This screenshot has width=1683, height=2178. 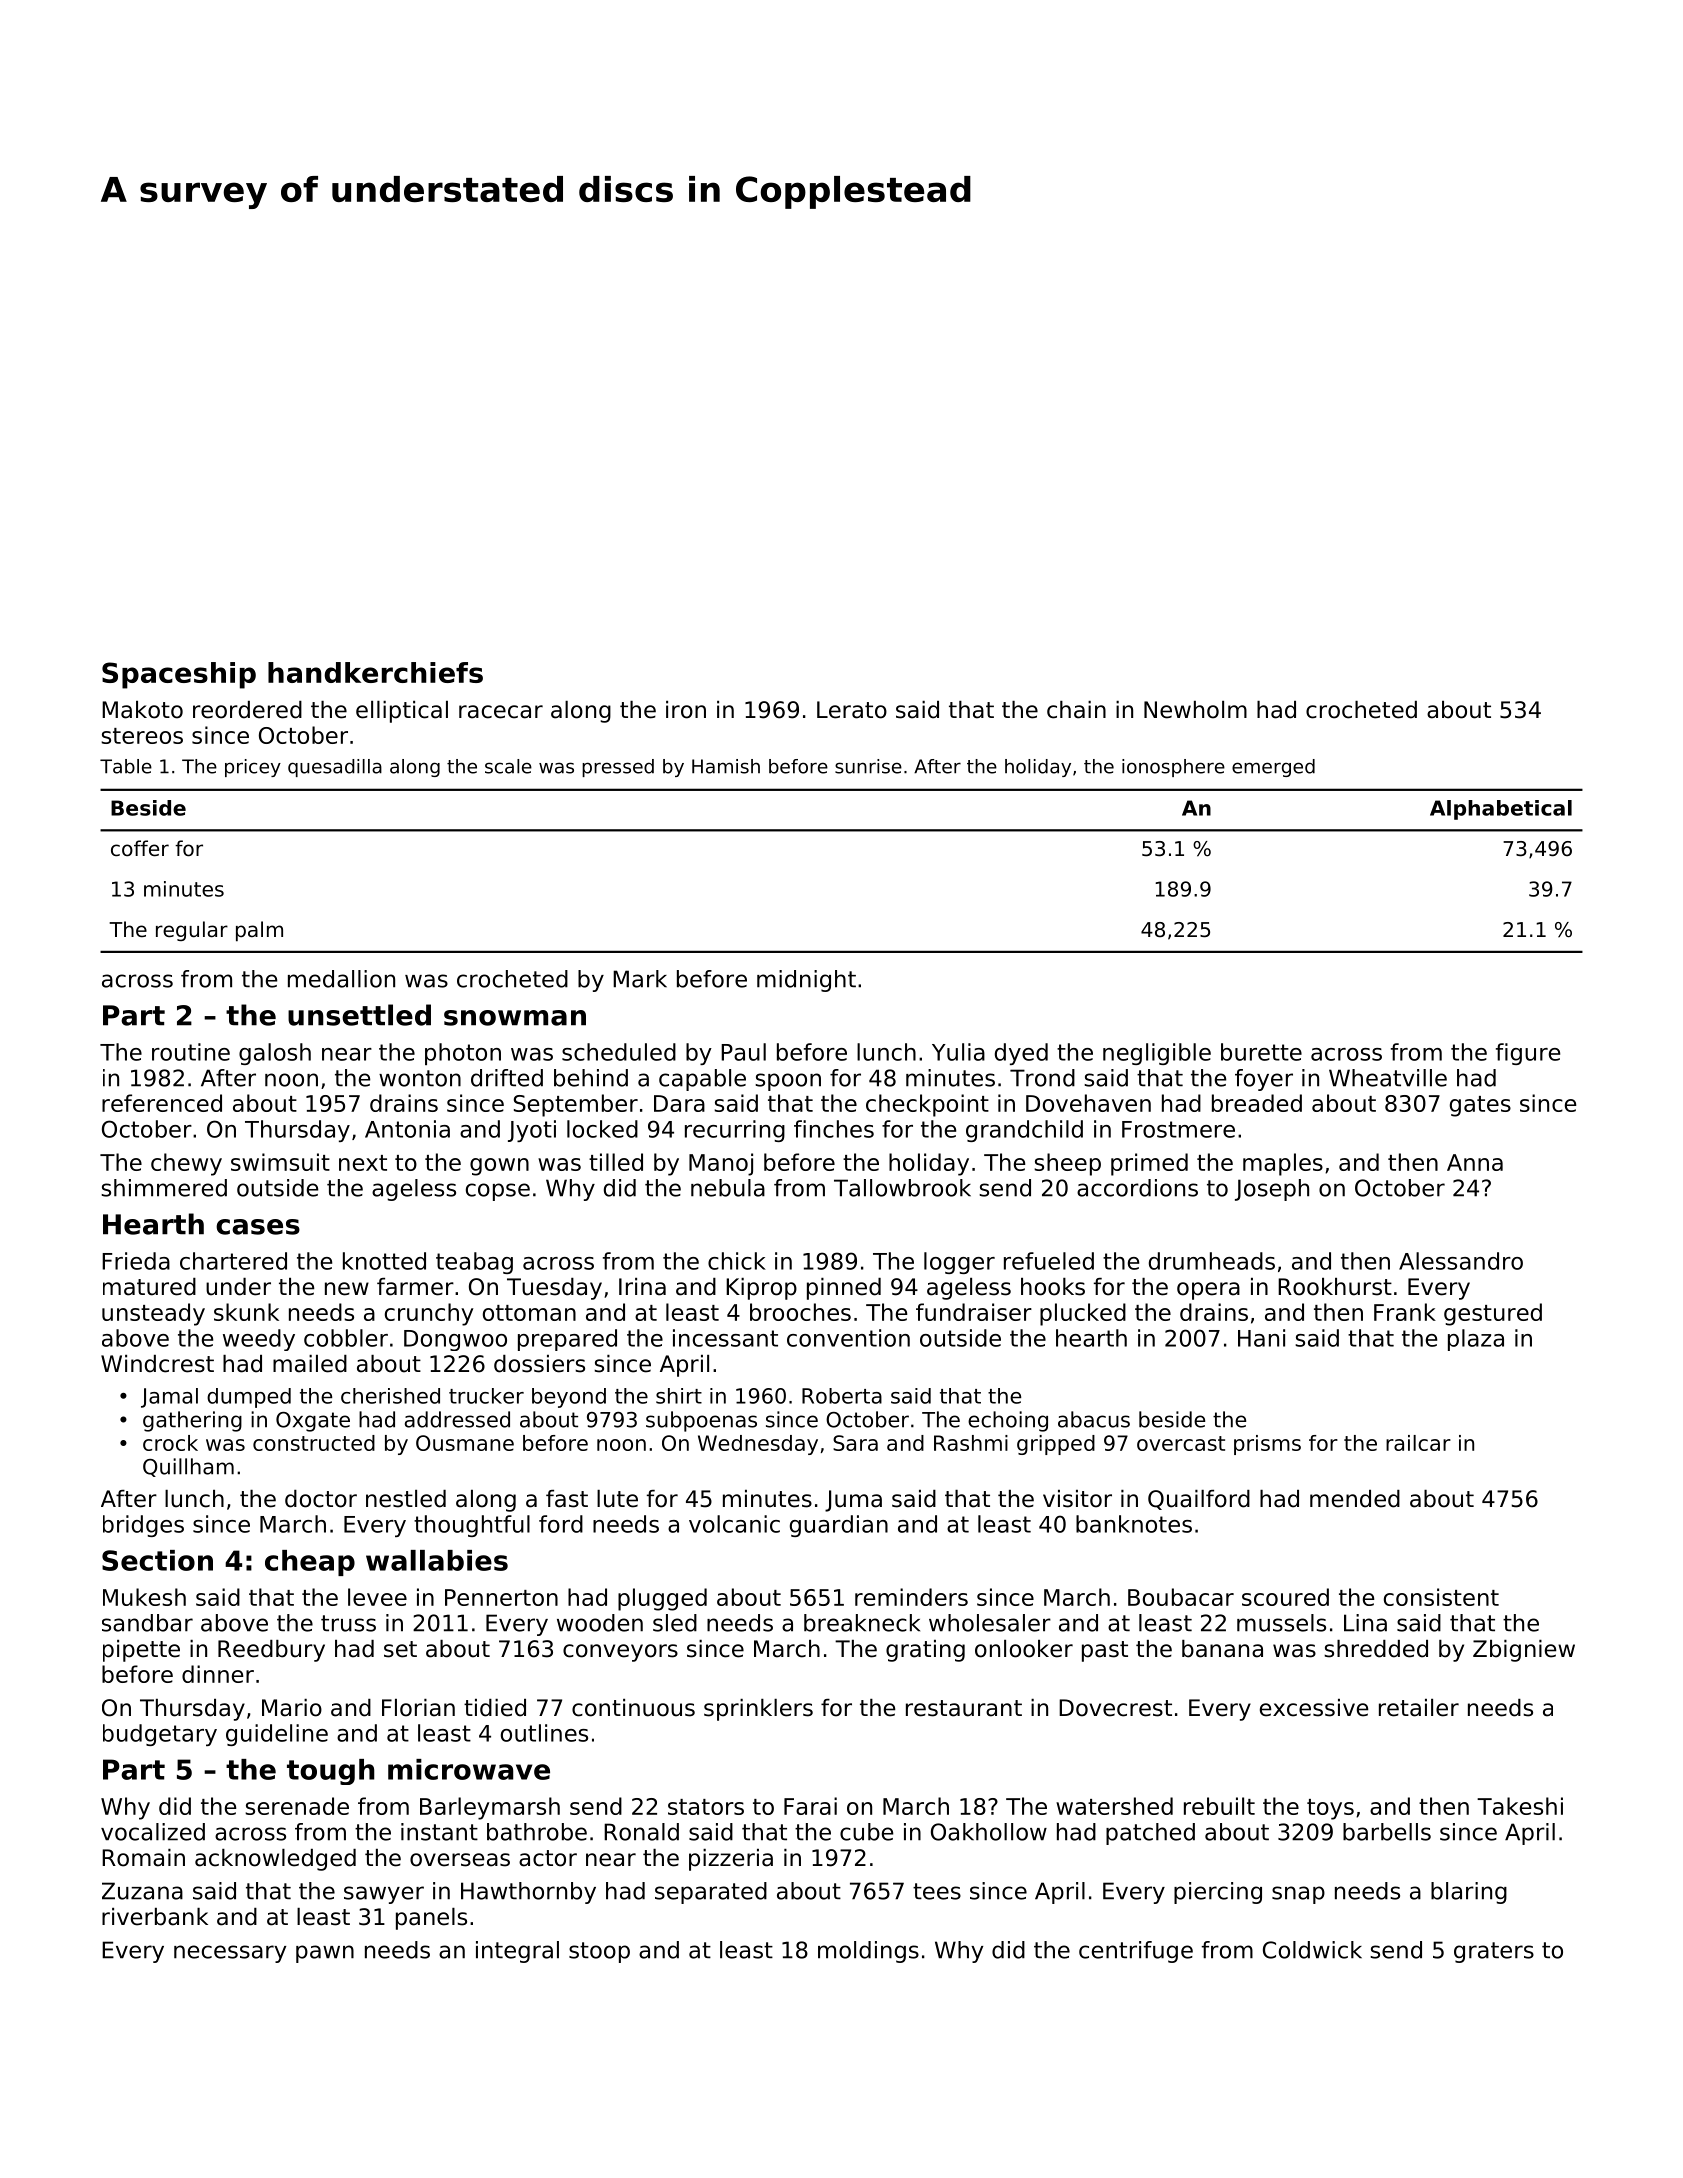 I want to click on Alphabetical, so click(x=1501, y=810).
